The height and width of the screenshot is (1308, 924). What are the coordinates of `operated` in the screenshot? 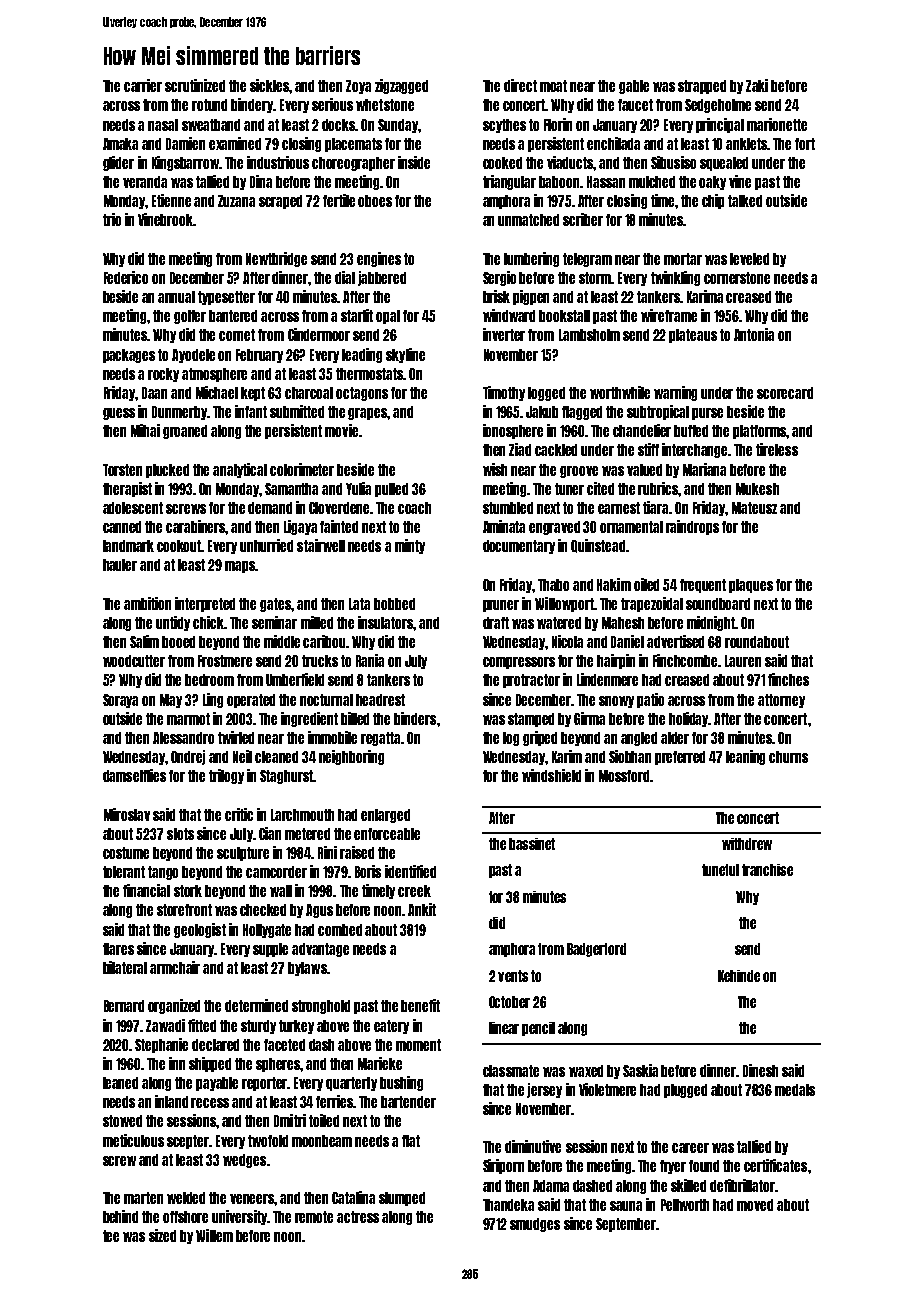 It's located at (251, 701).
